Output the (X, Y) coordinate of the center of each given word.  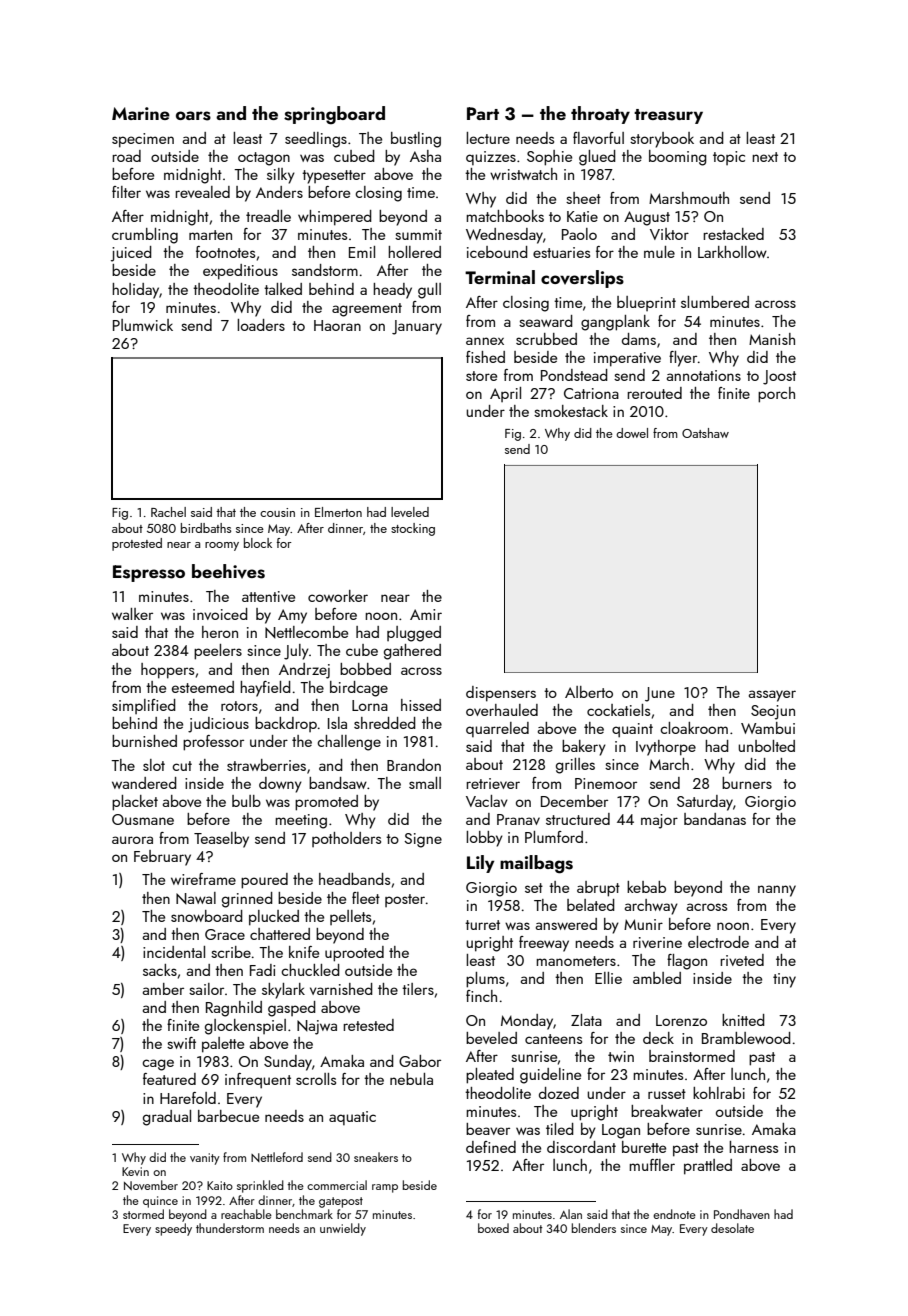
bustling (416, 140)
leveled (410, 512)
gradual (167, 1118)
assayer (772, 696)
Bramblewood (746, 1038)
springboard (334, 115)
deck (658, 1038)
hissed (421, 705)
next (765, 157)
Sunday (288, 1063)
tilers (418, 989)
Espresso (149, 573)
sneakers (376, 1157)
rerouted (654, 393)
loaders (261, 325)
